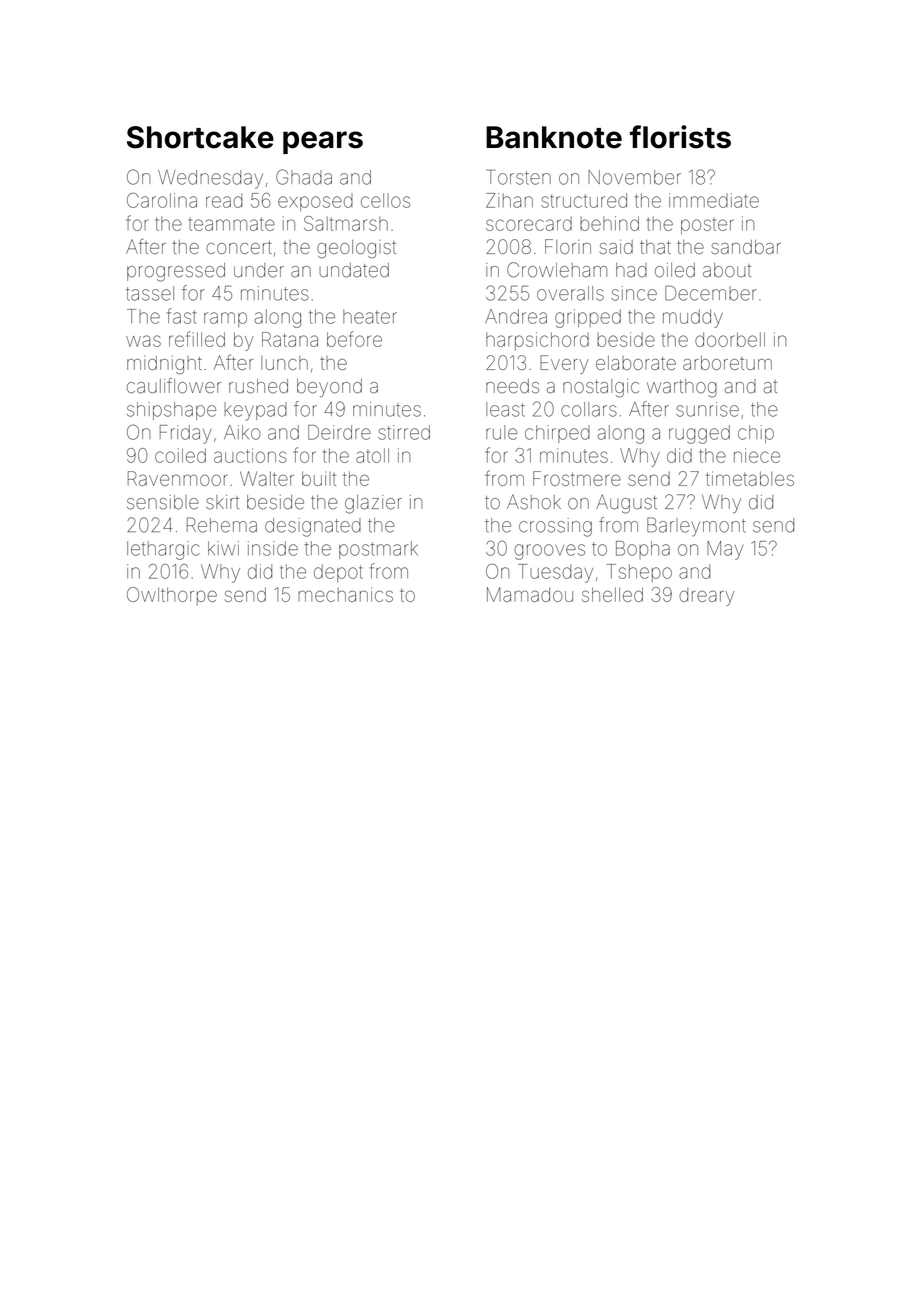 The height and width of the screenshot is (1311, 924). Describe the element at coordinates (323, 142) in the screenshot. I see `pears` at that location.
